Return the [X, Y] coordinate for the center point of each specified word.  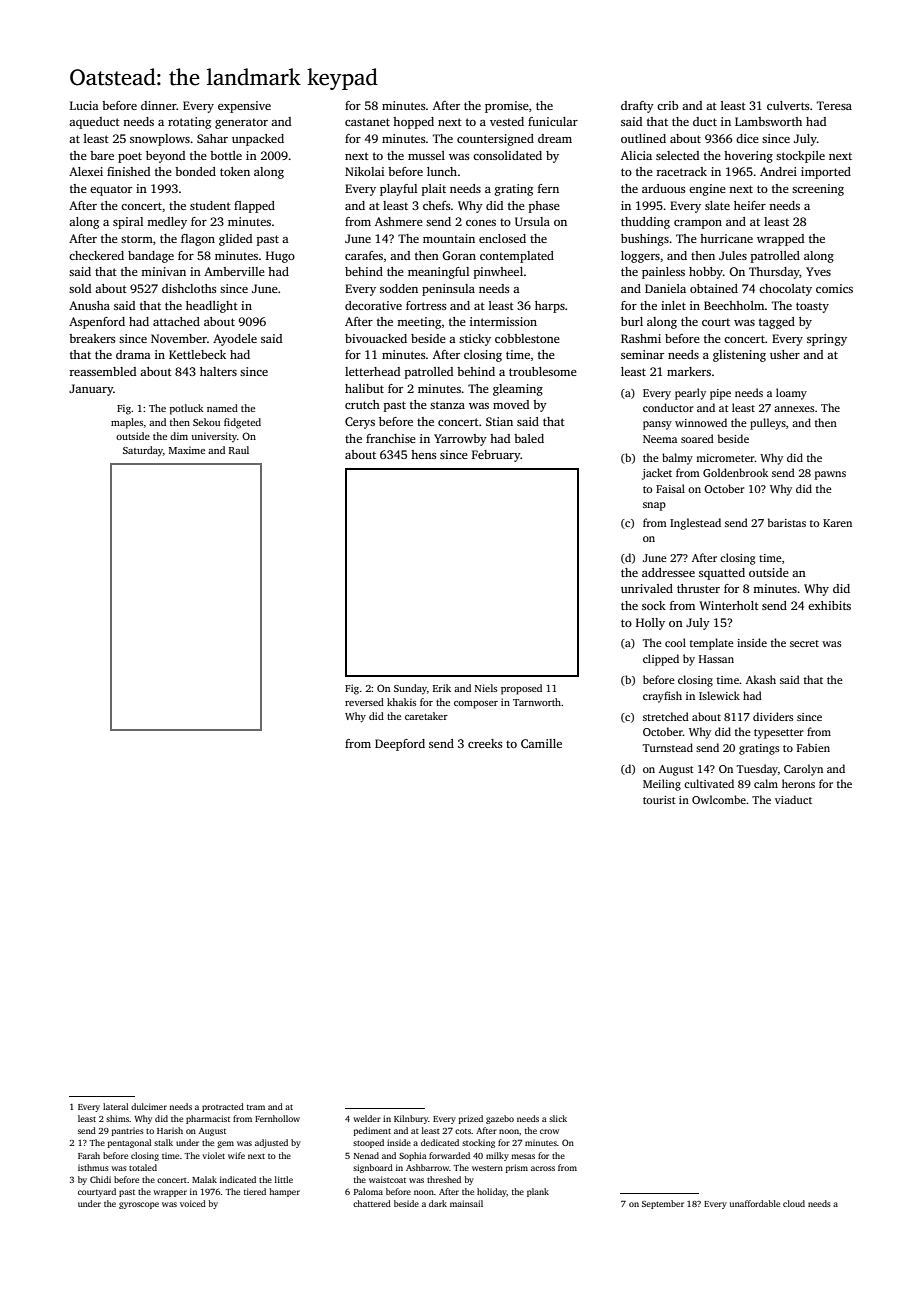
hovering [748, 157]
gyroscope [139, 1205]
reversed [364, 702]
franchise [391, 438]
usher [785, 354]
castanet [367, 122]
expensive [244, 107]
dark [438, 1203]
